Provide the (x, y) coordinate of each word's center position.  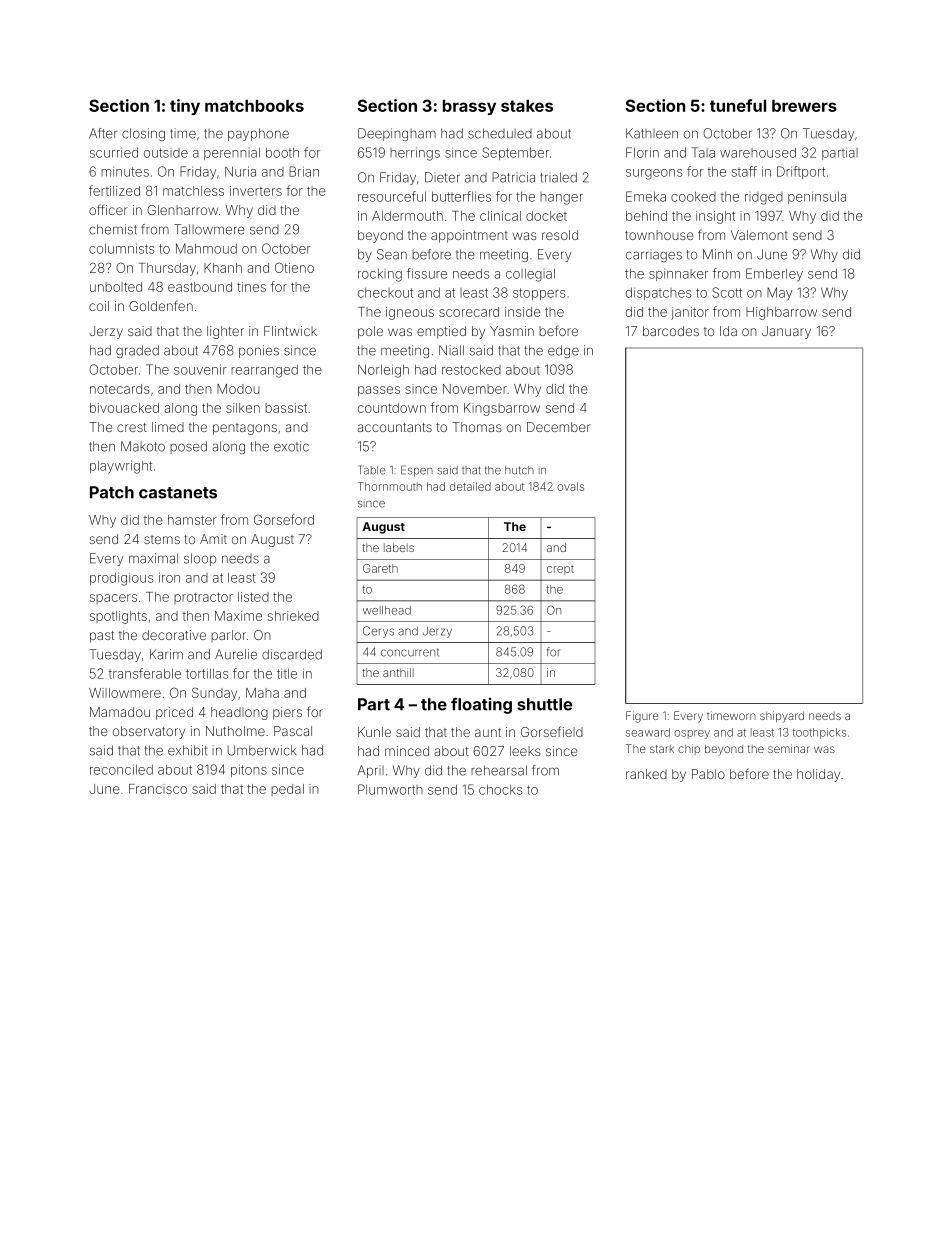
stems (162, 539)
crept (560, 570)
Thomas (476, 427)
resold (560, 235)
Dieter (442, 177)
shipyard (782, 717)
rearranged (264, 371)
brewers (804, 106)
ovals (570, 486)
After (103, 133)
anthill (398, 672)
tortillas (207, 673)
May (779, 294)
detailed (470, 486)
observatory (149, 732)
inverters (256, 191)
